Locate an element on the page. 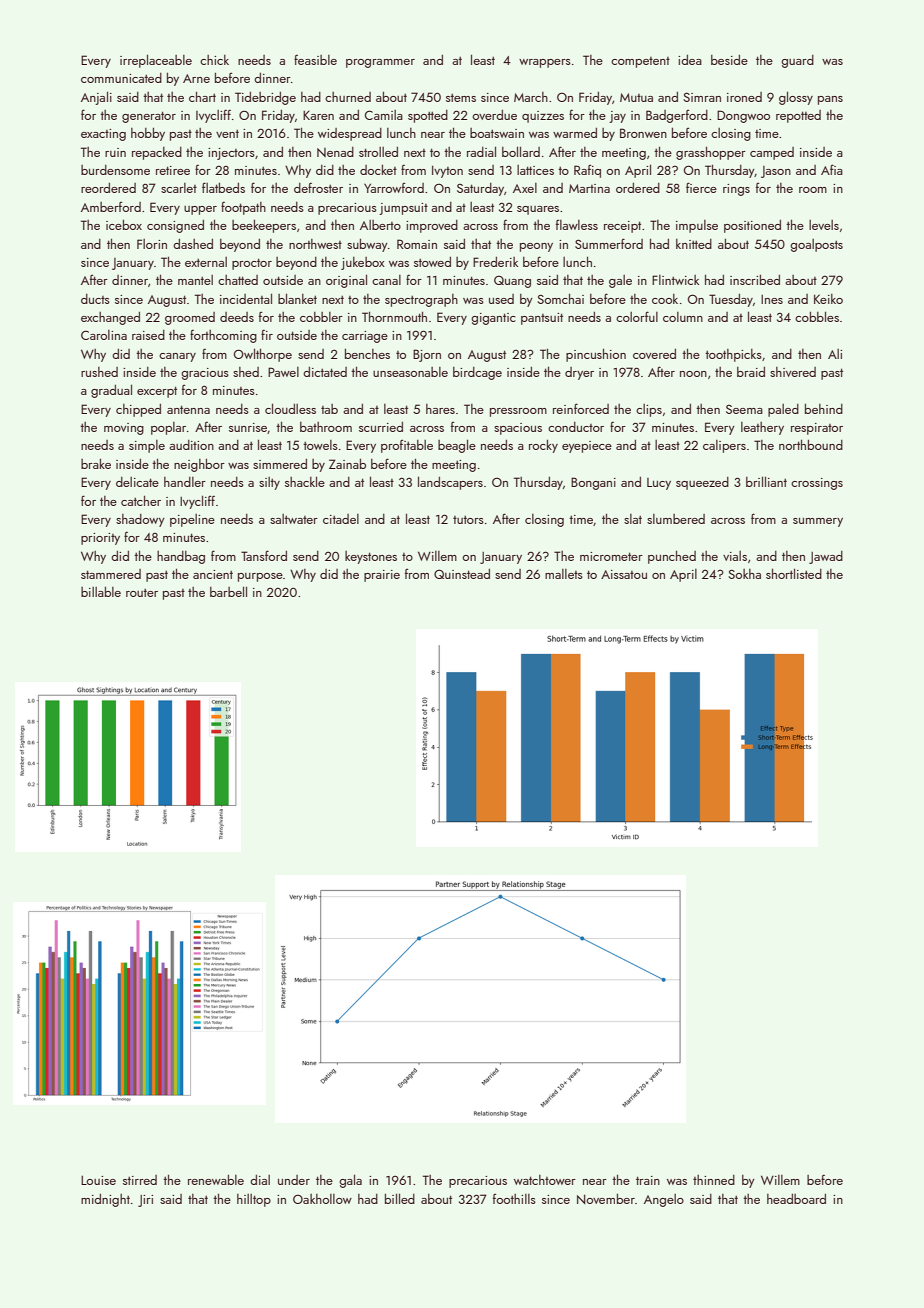 The width and height of the page is (924, 1308). under is located at coordinates (294, 1180).
